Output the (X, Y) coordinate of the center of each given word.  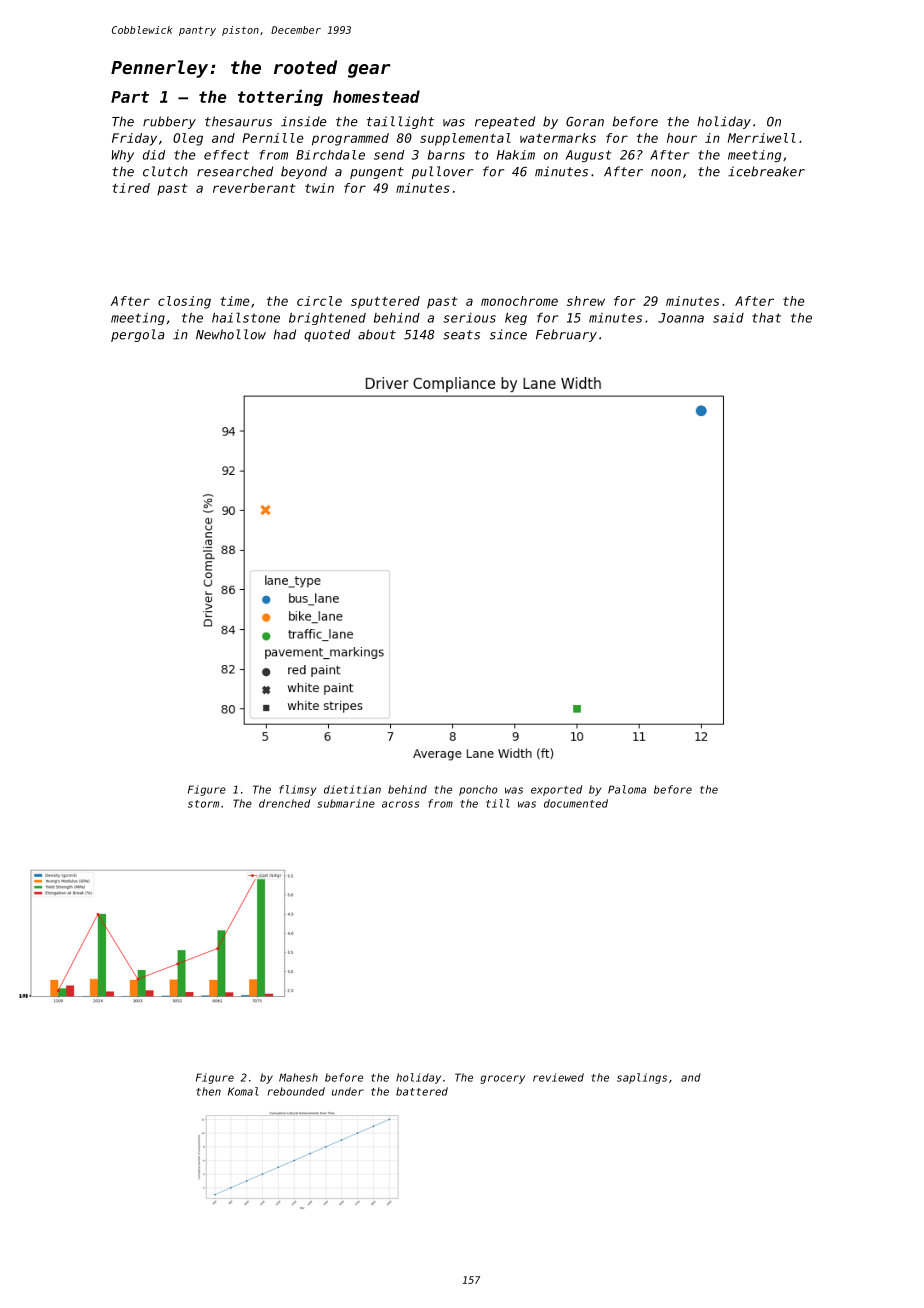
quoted (327, 335)
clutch (165, 171)
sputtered (385, 302)
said (728, 318)
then (209, 1091)
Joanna (681, 318)
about (377, 334)
